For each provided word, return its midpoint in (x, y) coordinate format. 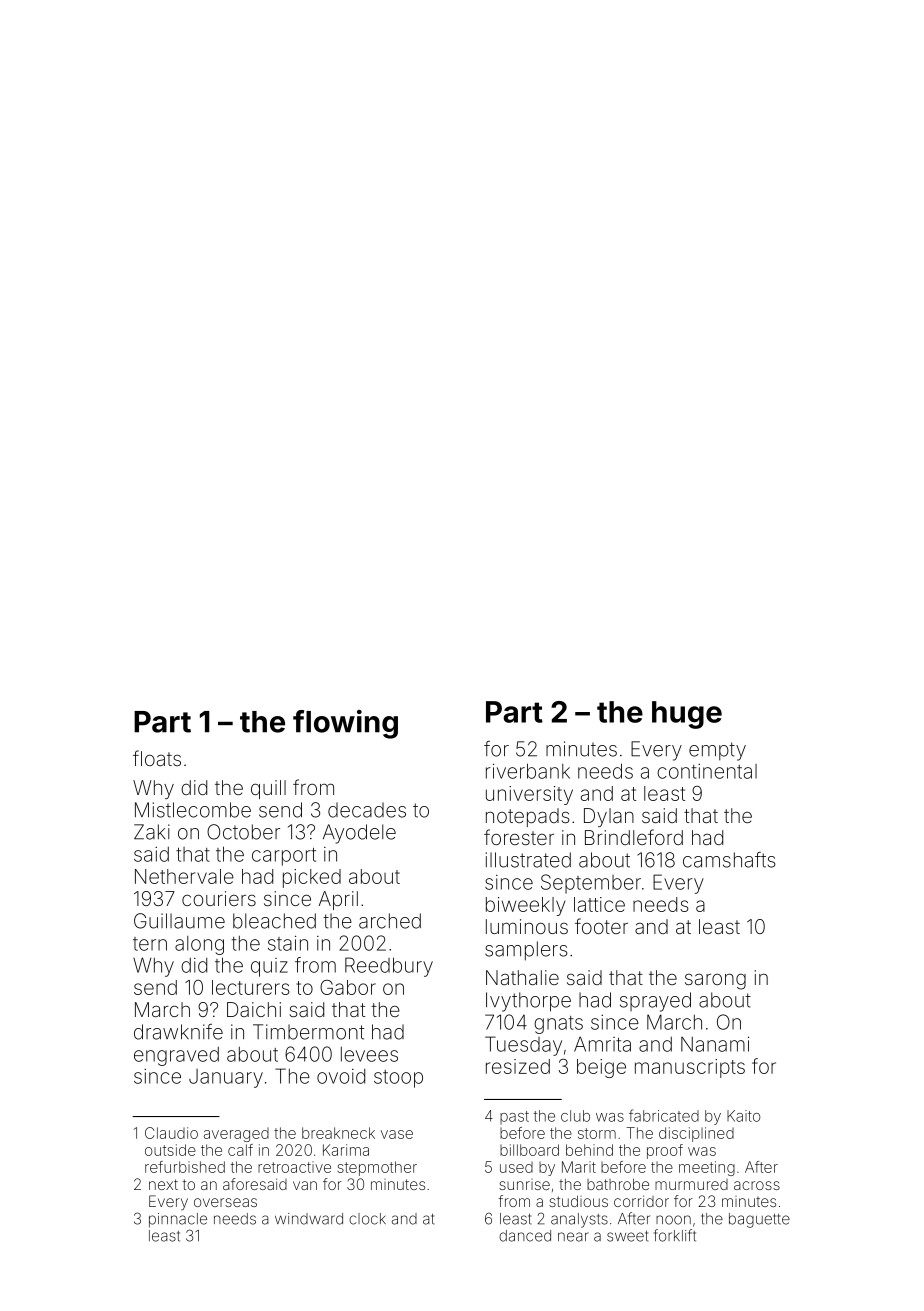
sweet (627, 1236)
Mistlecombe (193, 810)
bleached (274, 921)
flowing (345, 724)
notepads (528, 817)
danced (525, 1236)
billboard (529, 1150)
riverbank (528, 771)
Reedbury (389, 967)
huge (687, 715)
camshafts (729, 860)
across (757, 1185)
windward (309, 1219)
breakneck (338, 1133)
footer (601, 926)
